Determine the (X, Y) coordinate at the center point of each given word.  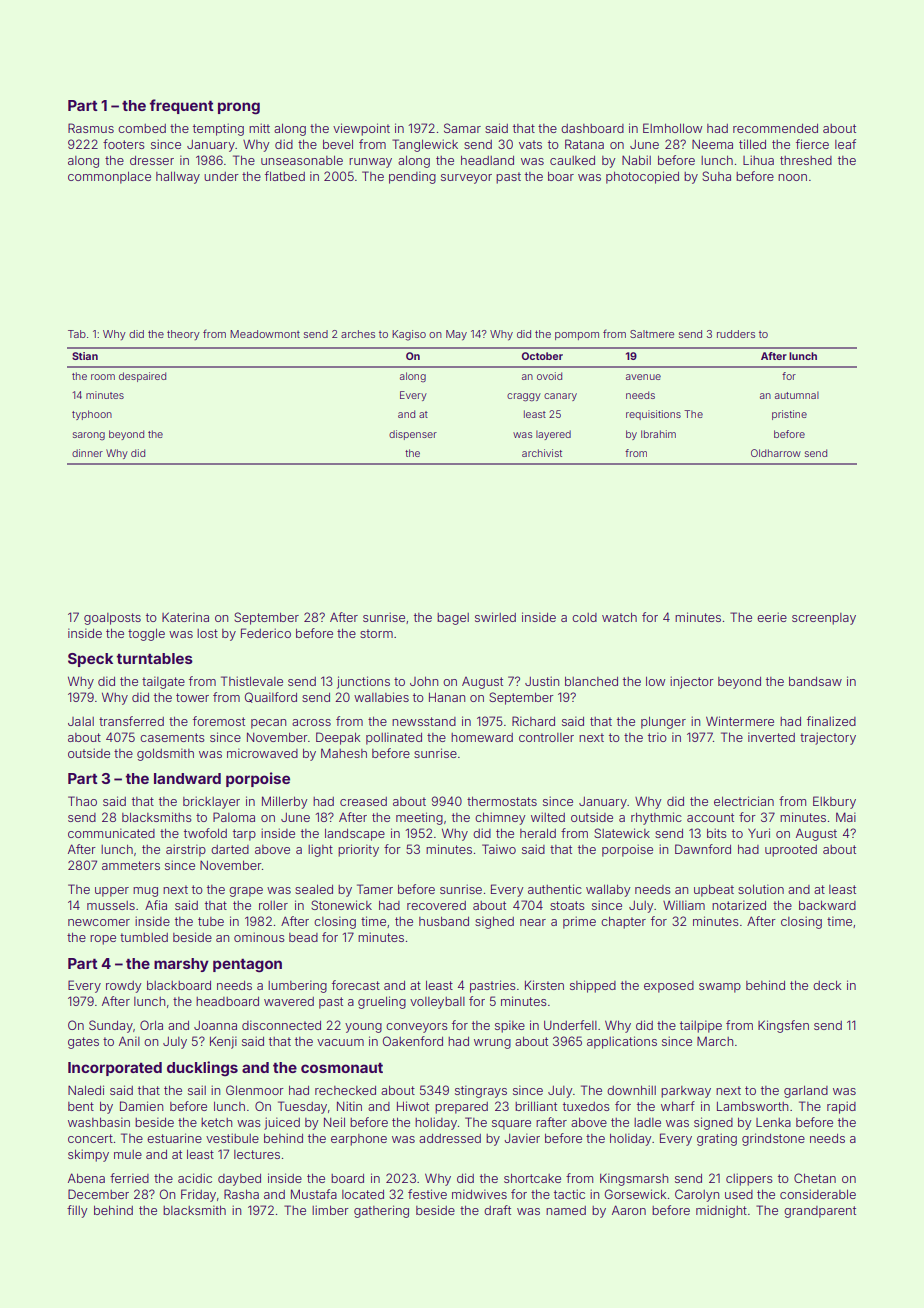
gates (83, 1043)
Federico (266, 633)
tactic (569, 1194)
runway (370, 163)
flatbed (285, 176)
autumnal (797, 395)
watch (619, 617)
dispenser (413, 435)
